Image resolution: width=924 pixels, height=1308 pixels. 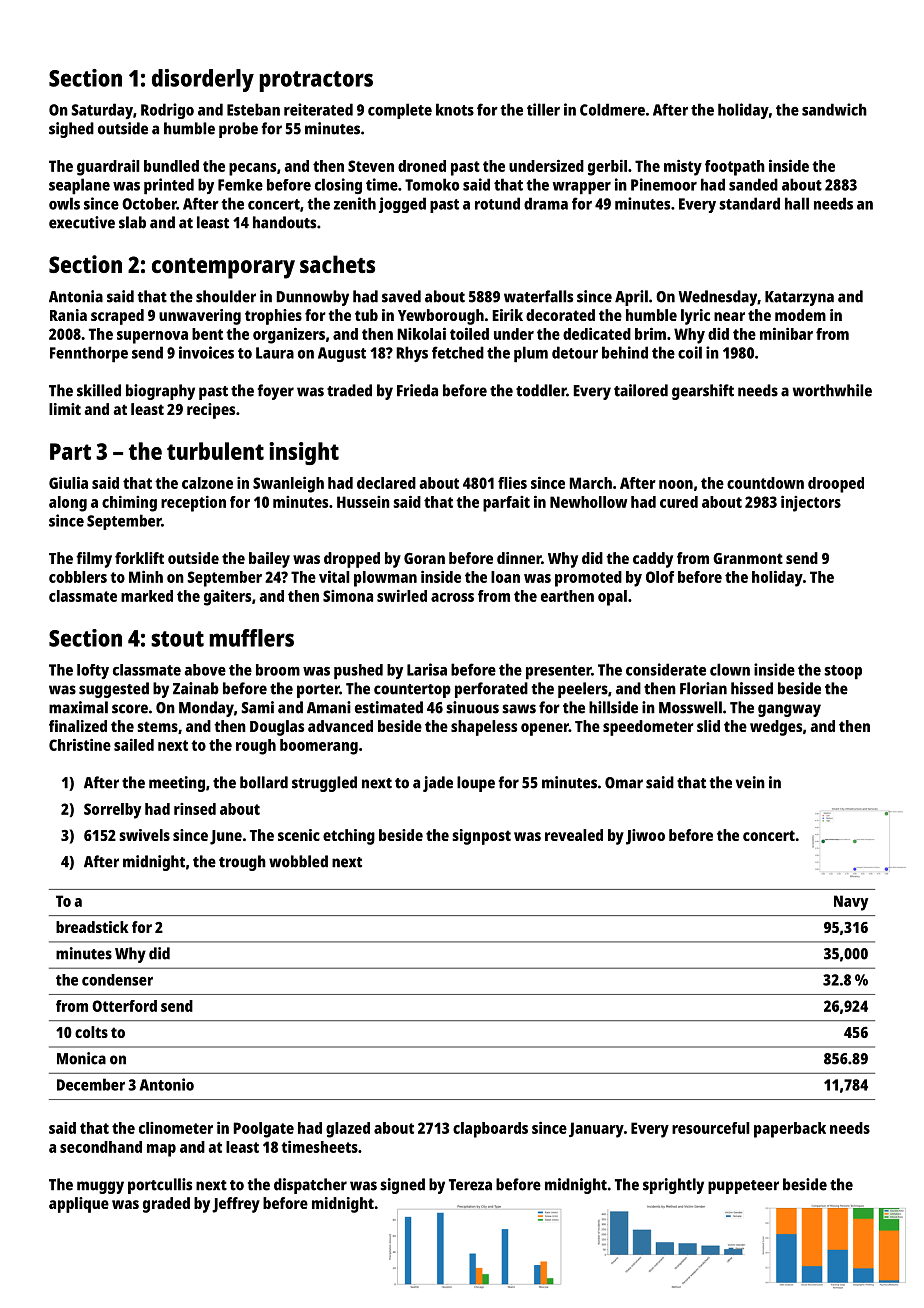 I want to click on sandwich, so click(x=834, y=109).
